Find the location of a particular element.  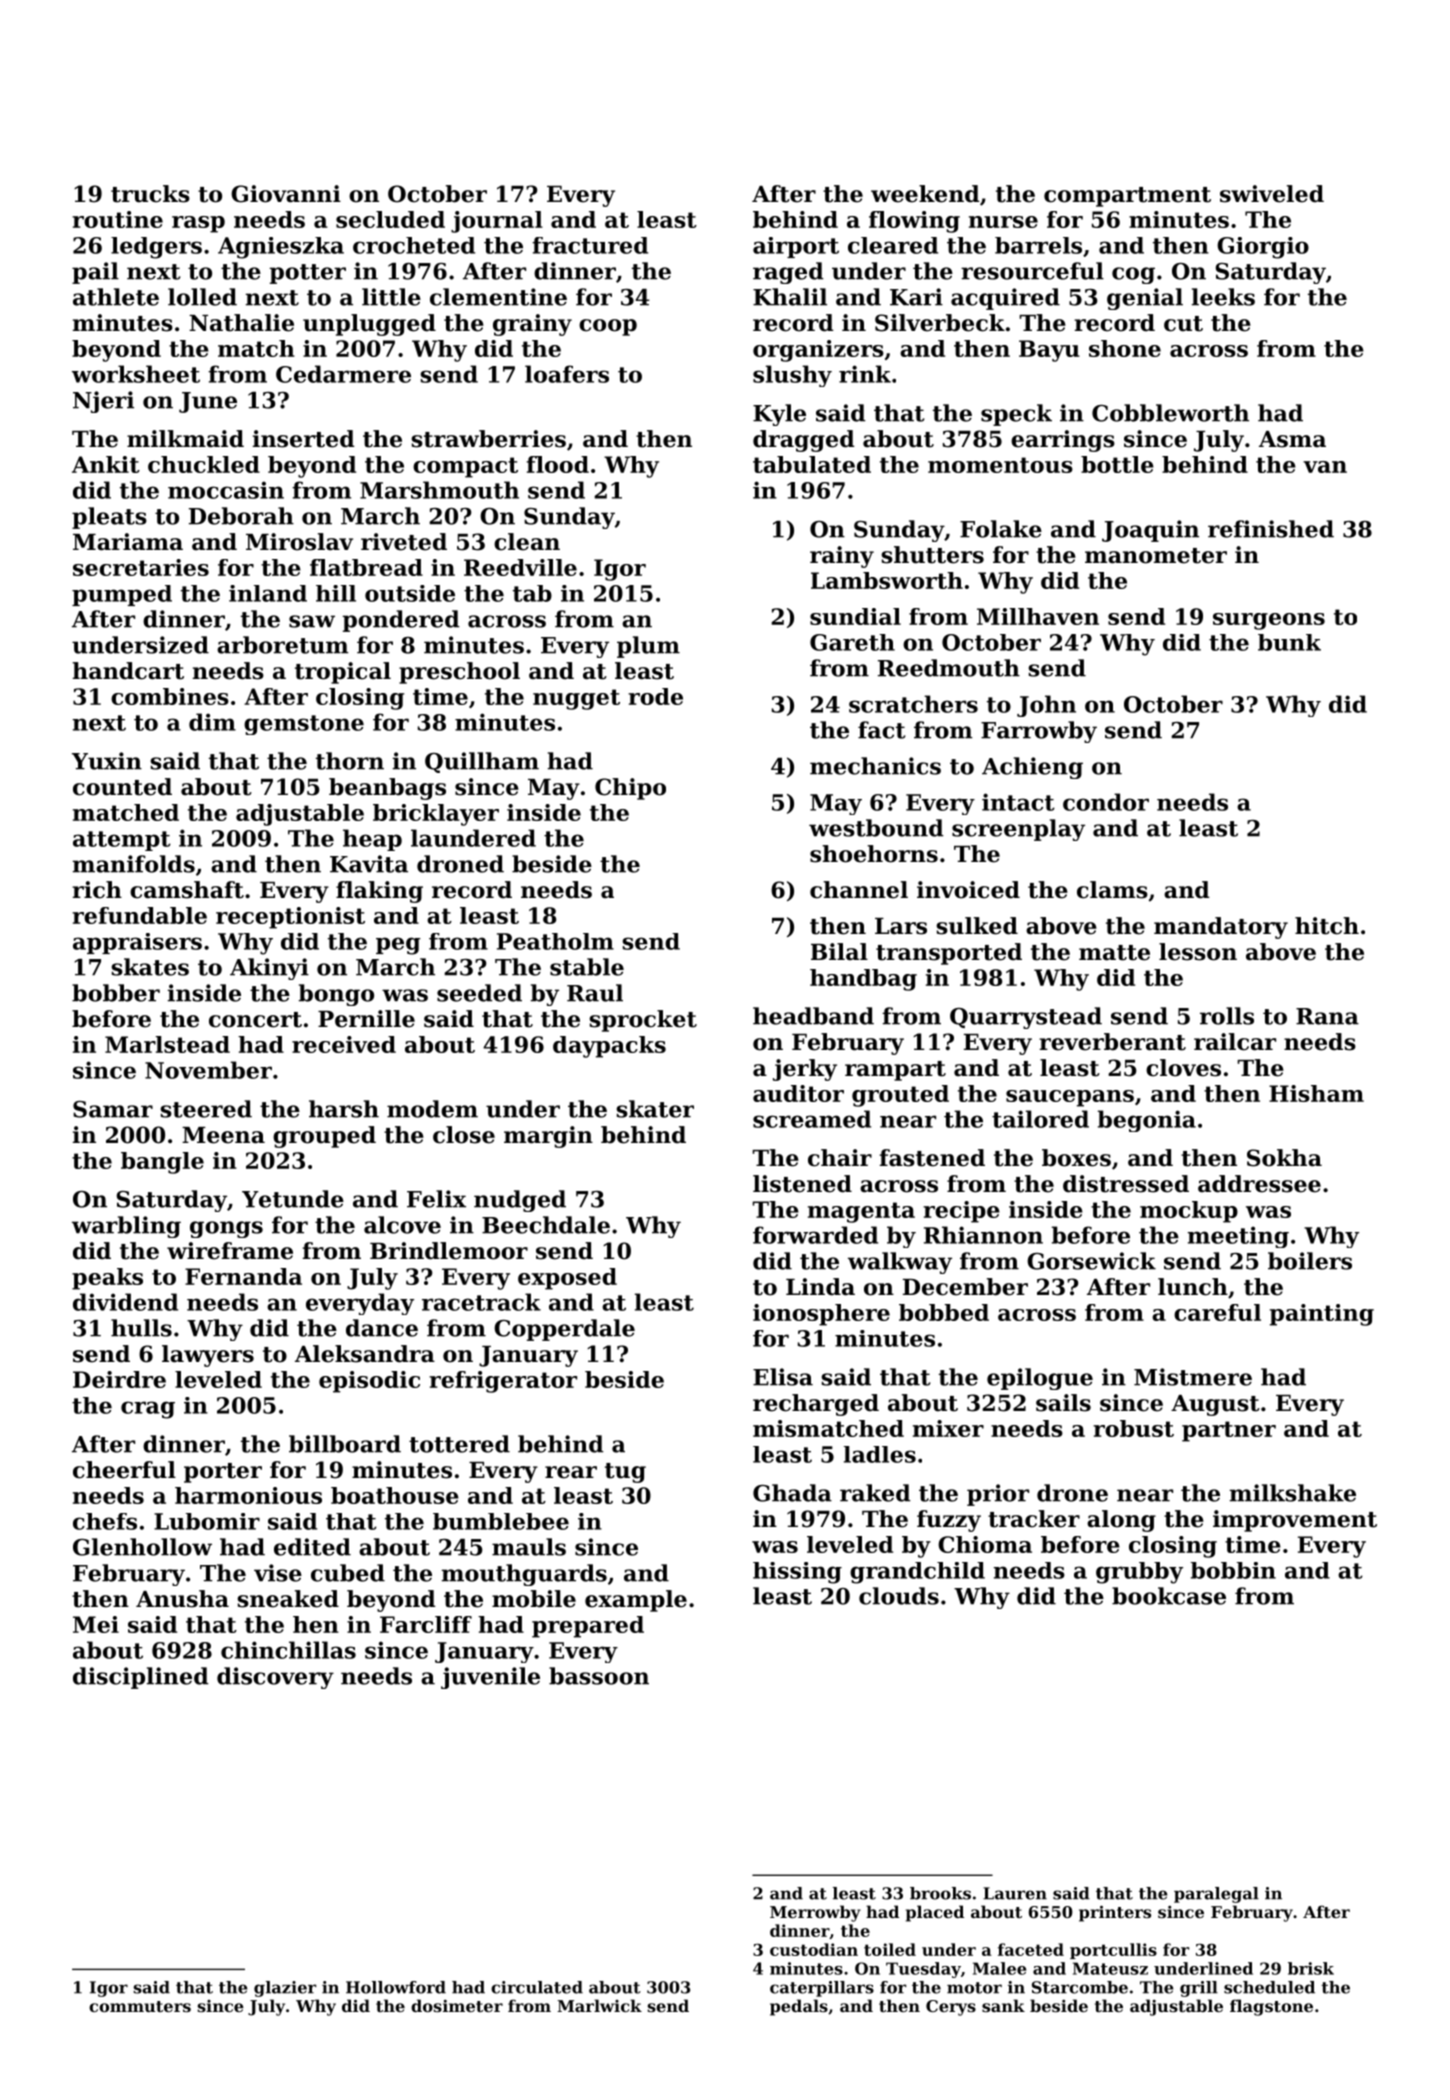

surgeons is located at coordinates (1269, 621).
